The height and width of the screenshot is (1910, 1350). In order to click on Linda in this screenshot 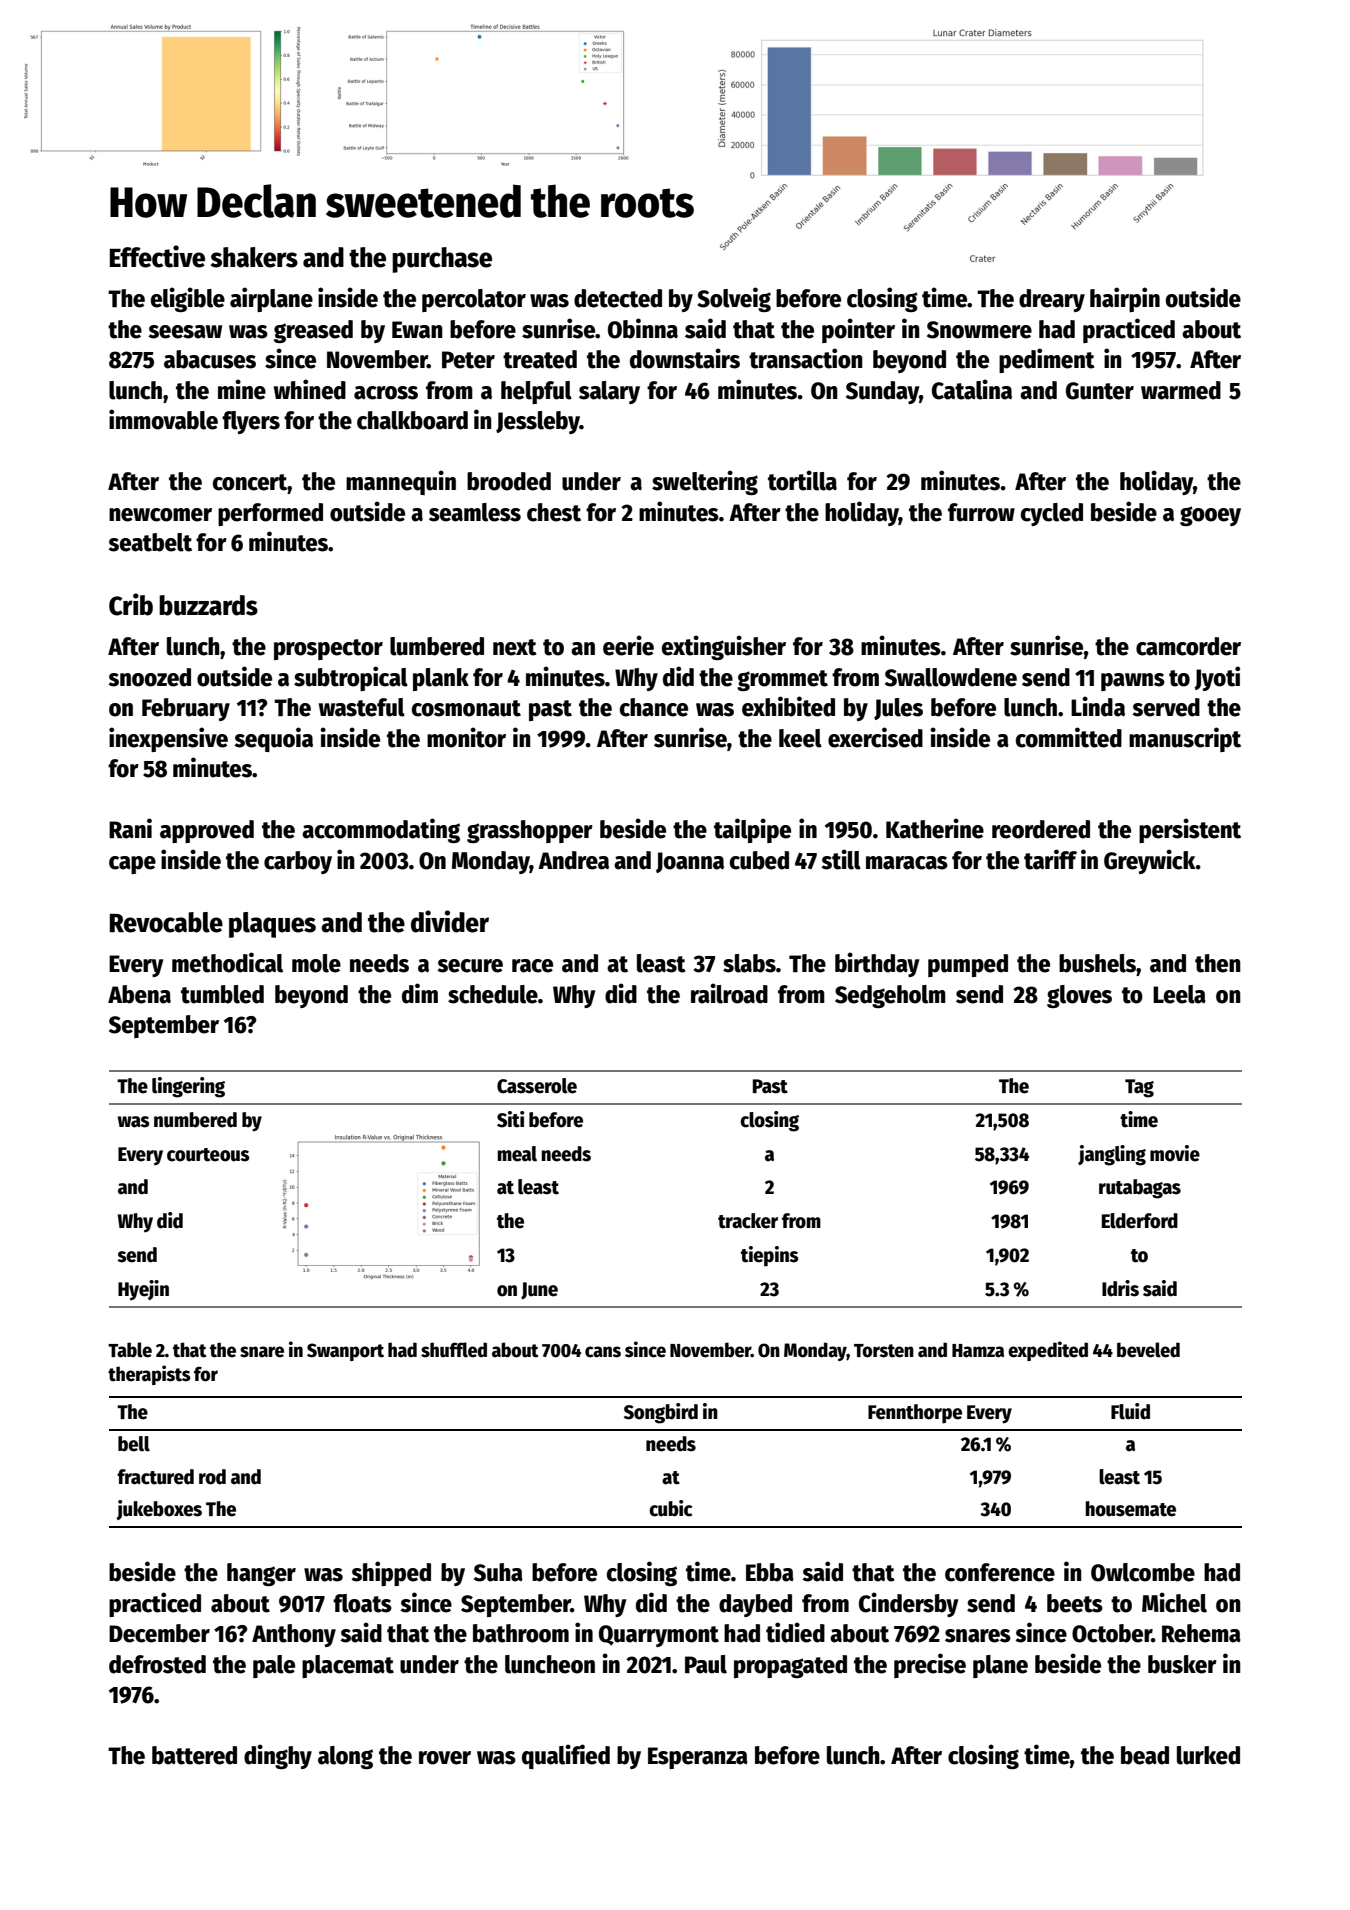, I will do `click(1098, 706)`.
